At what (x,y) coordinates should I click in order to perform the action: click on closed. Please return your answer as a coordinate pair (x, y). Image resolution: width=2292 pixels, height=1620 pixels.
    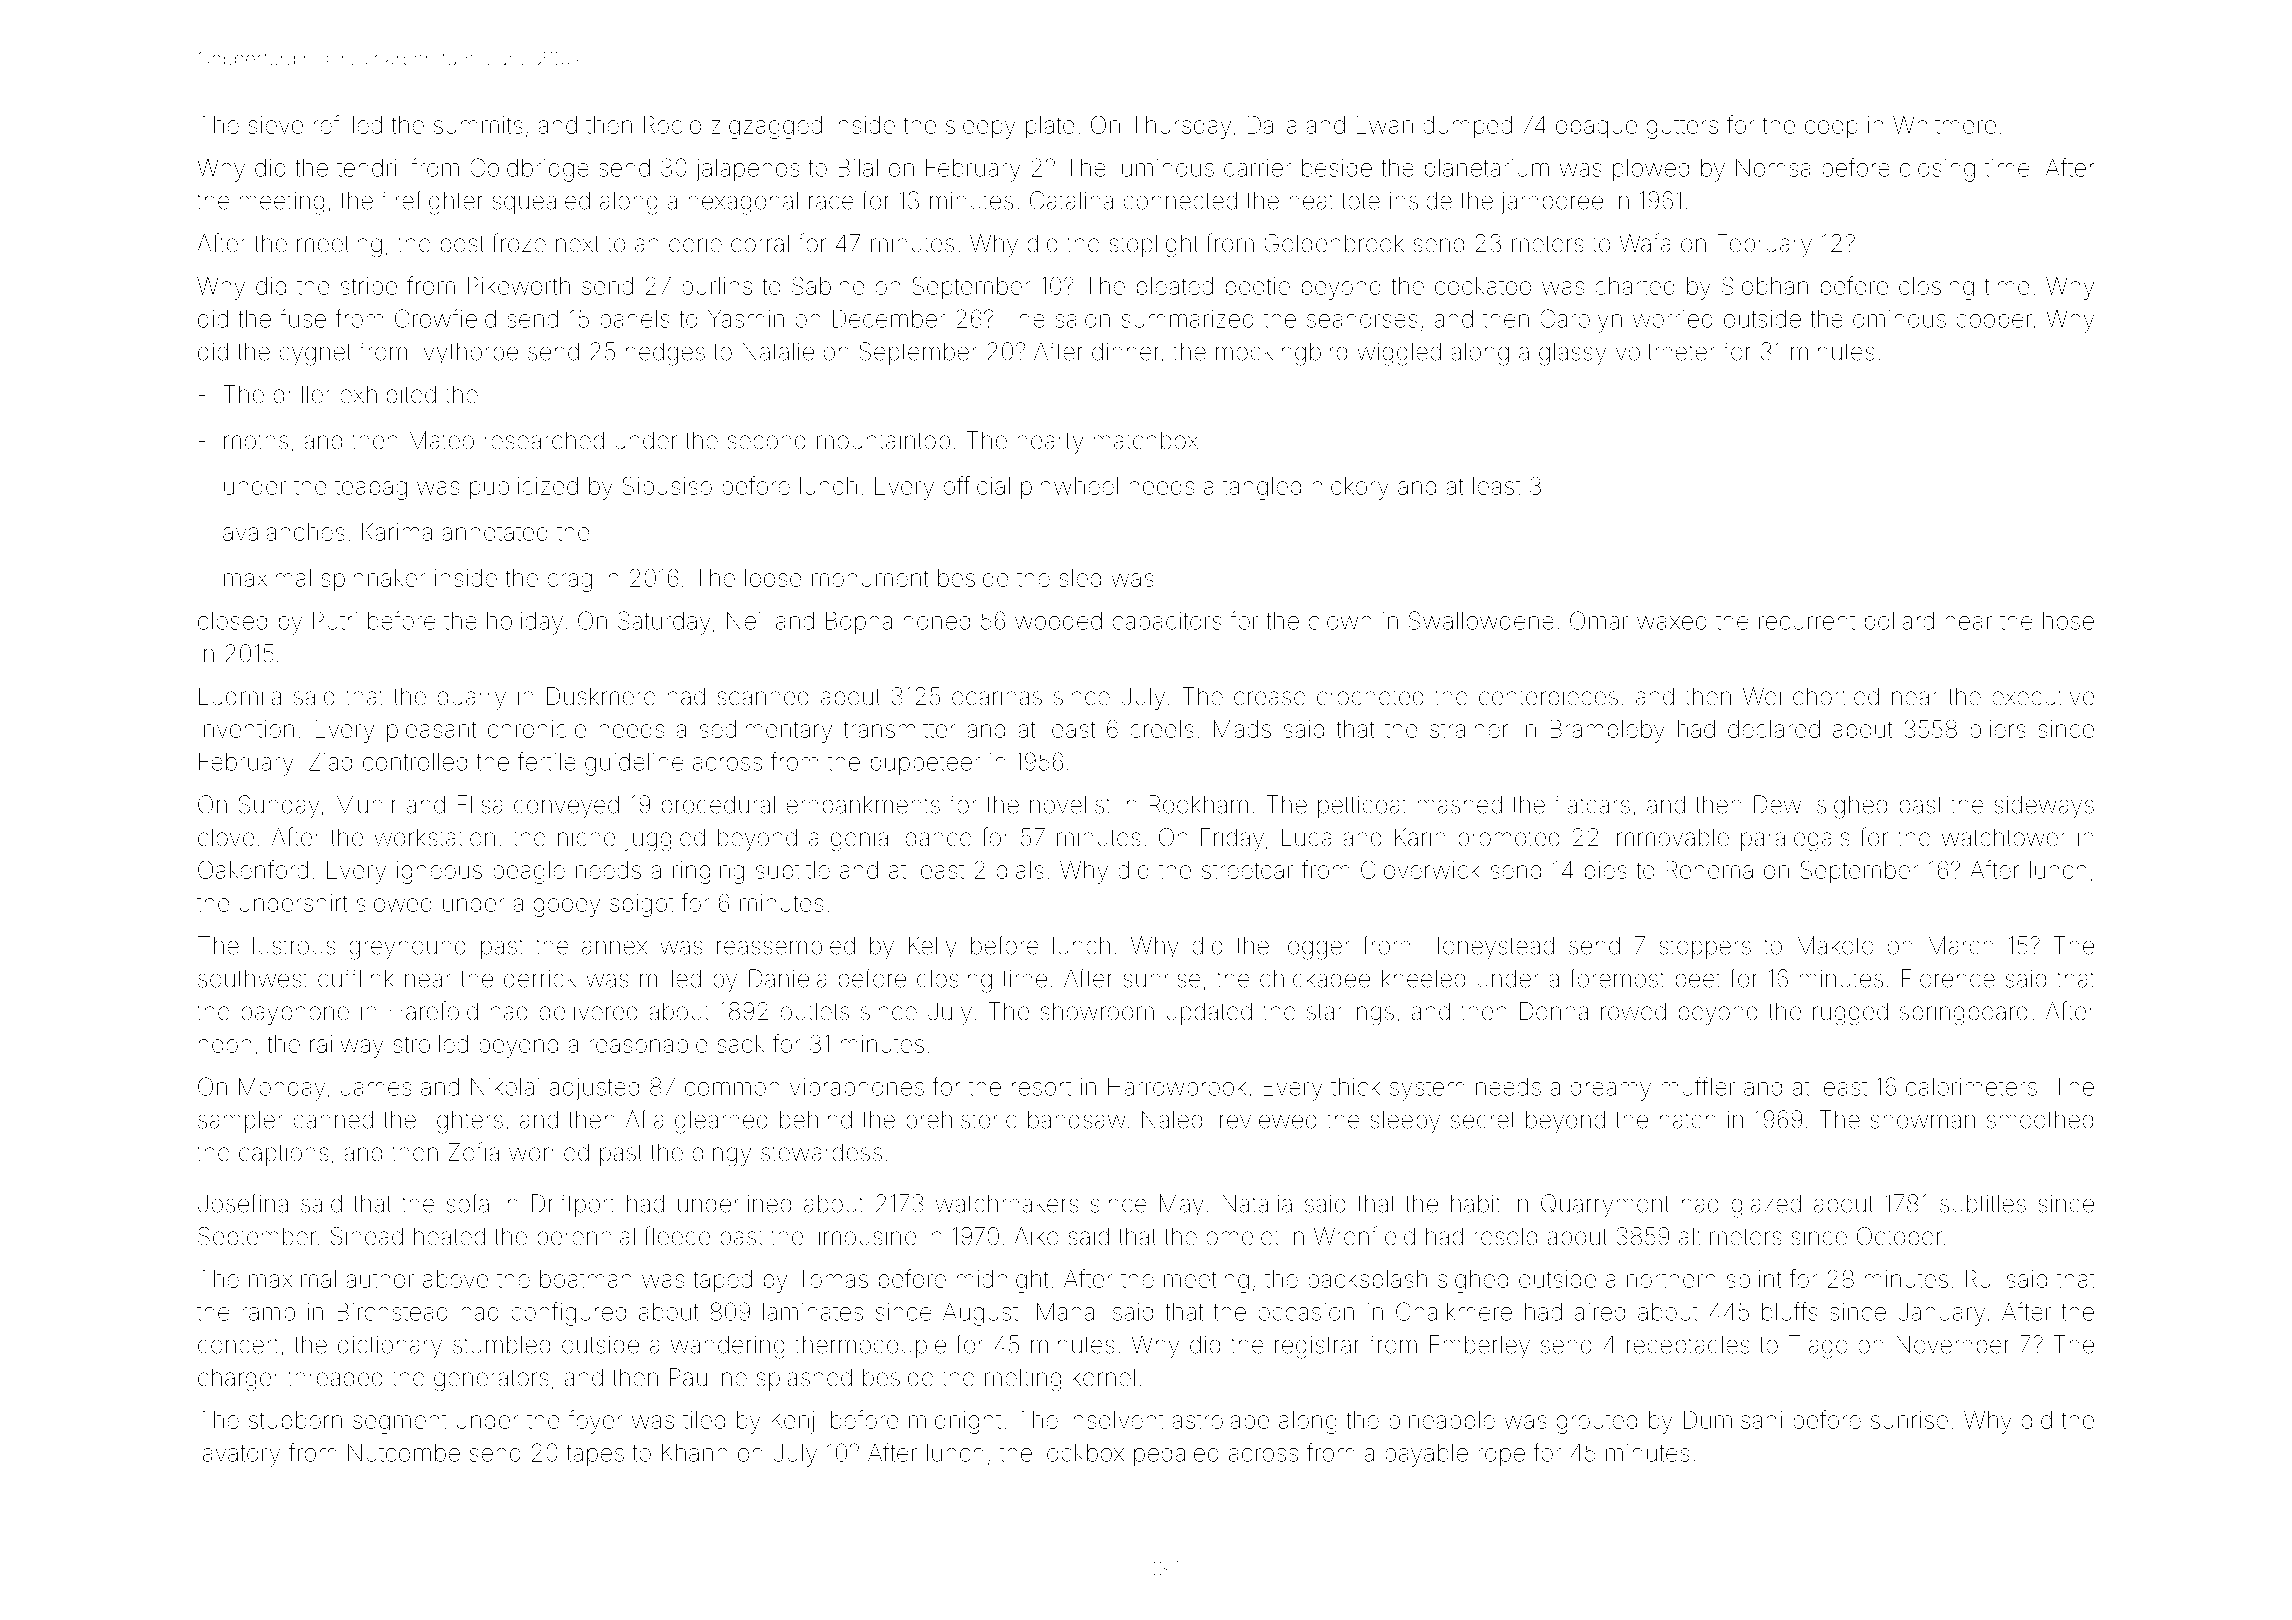
    Looking at the image, I should click on (232, 621).
